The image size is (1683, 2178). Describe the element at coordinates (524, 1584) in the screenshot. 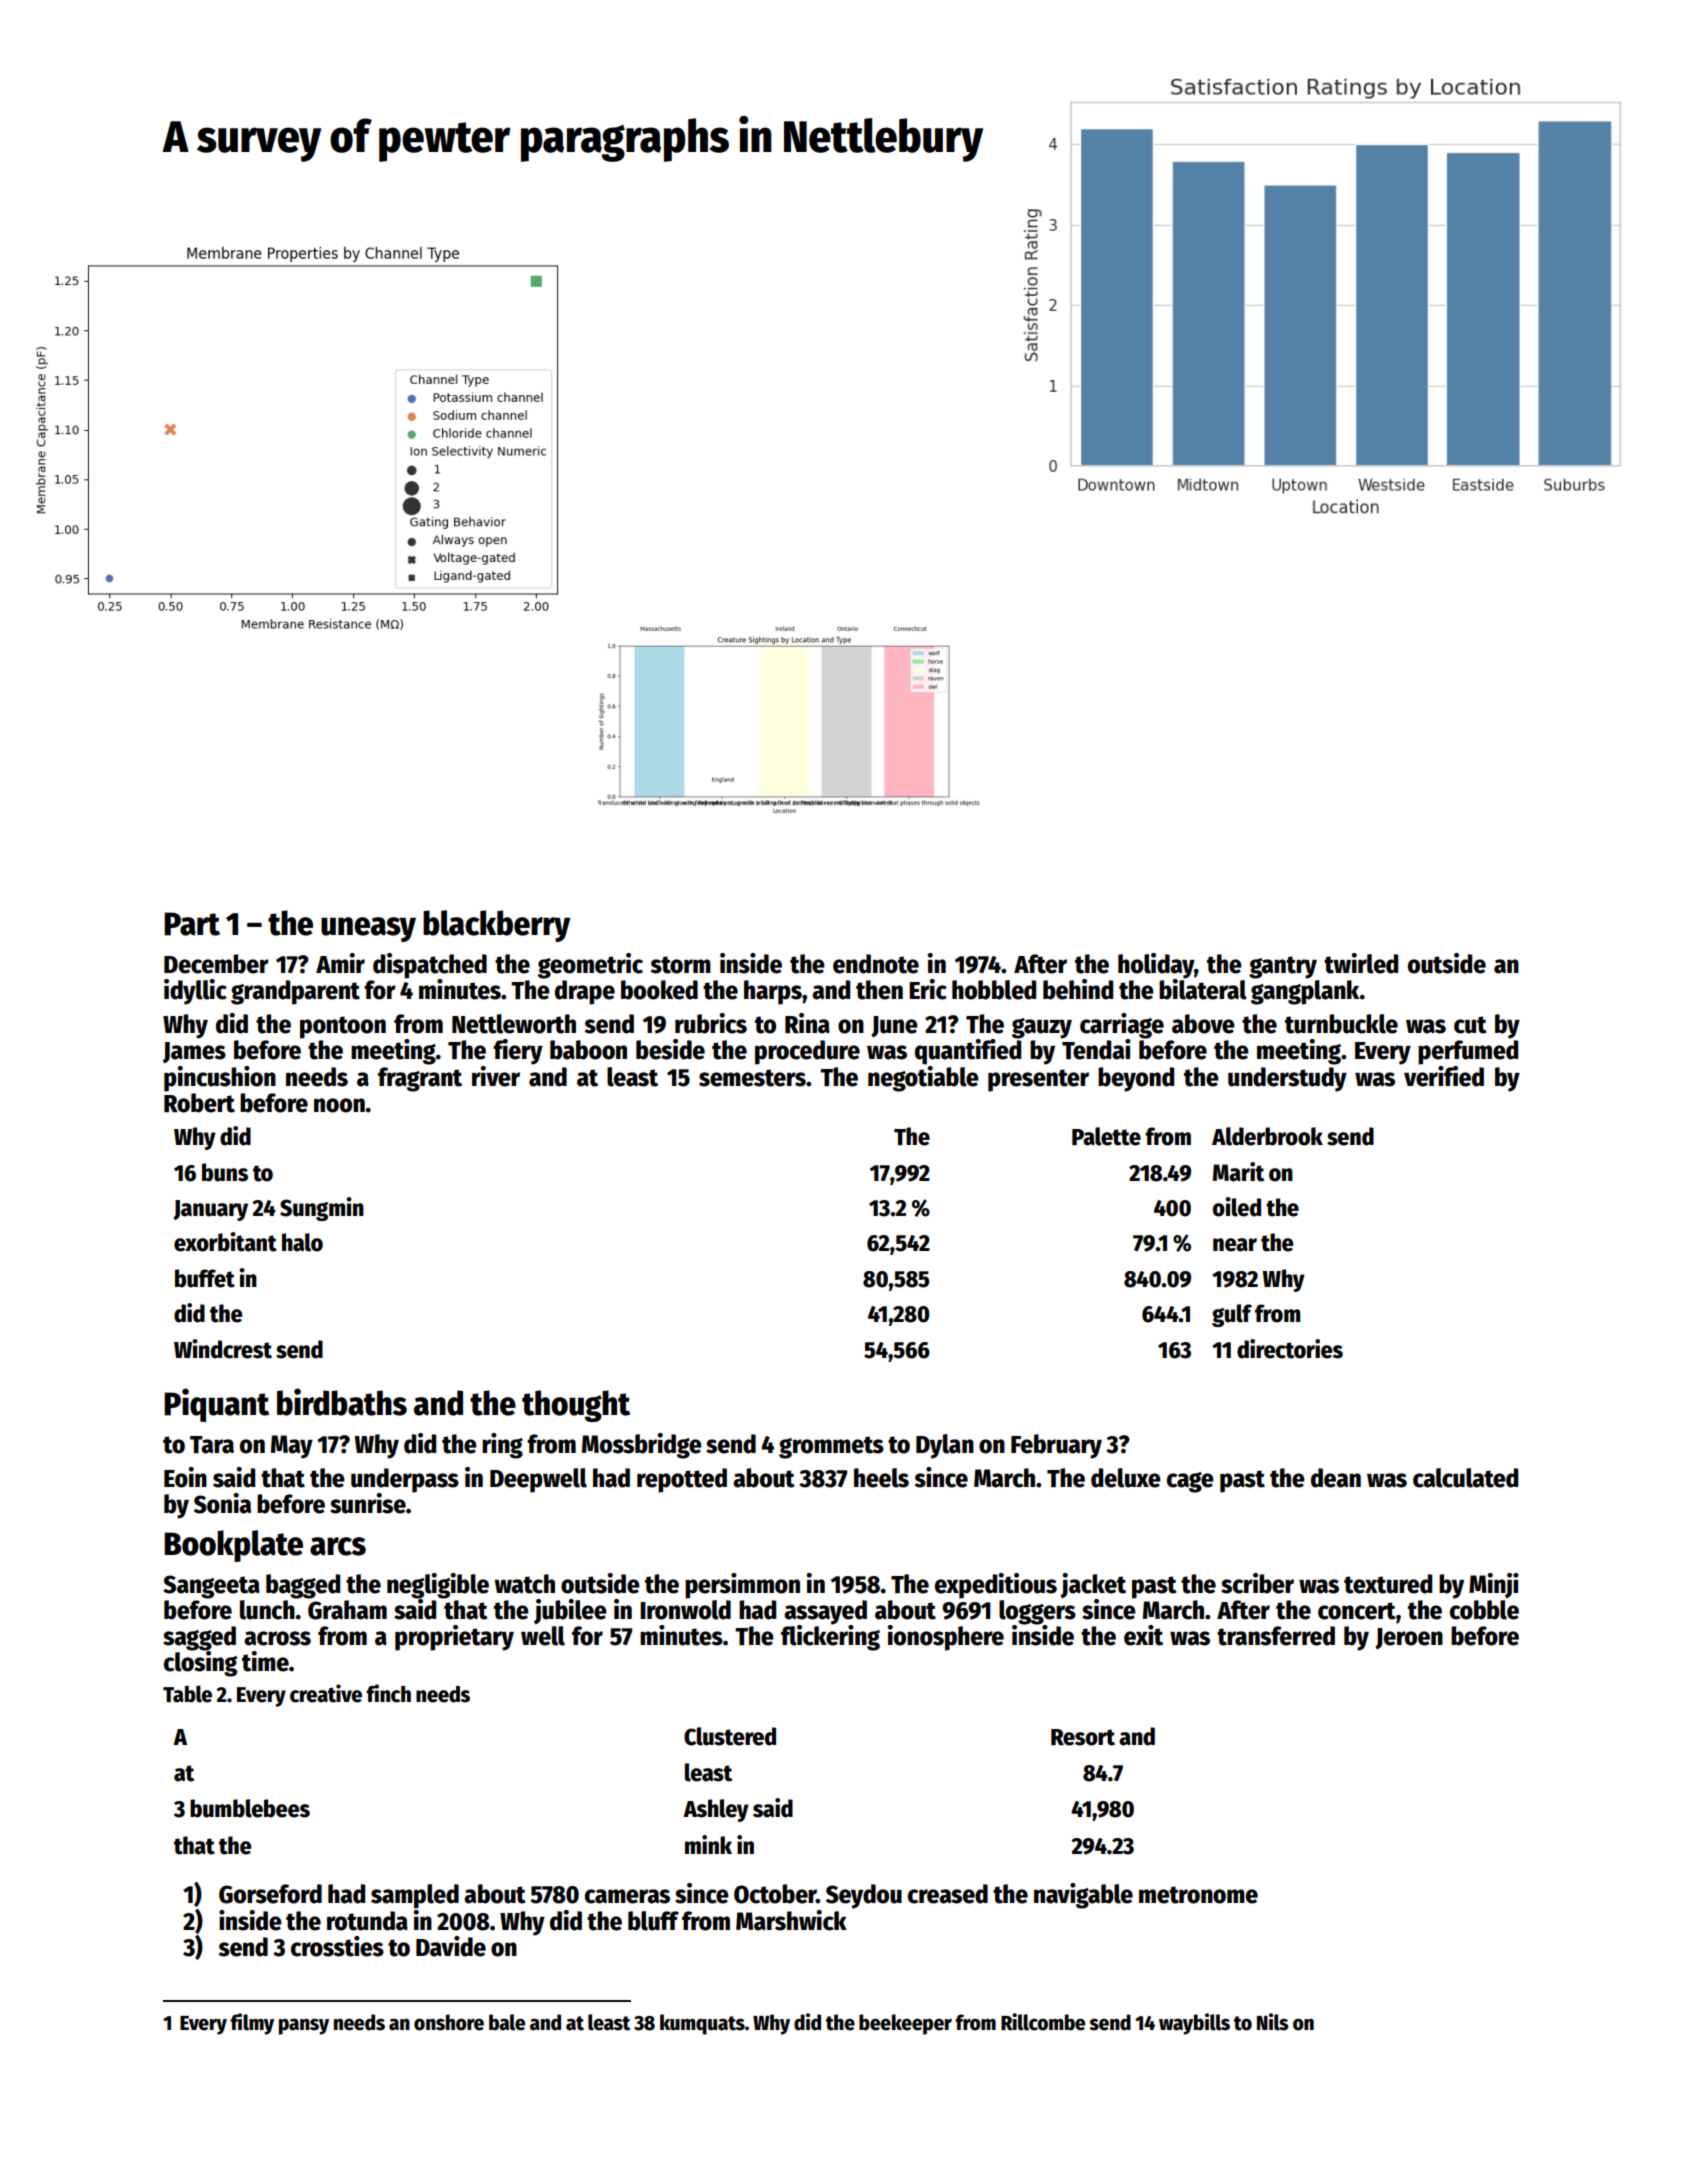

I see `watch` at that location.
